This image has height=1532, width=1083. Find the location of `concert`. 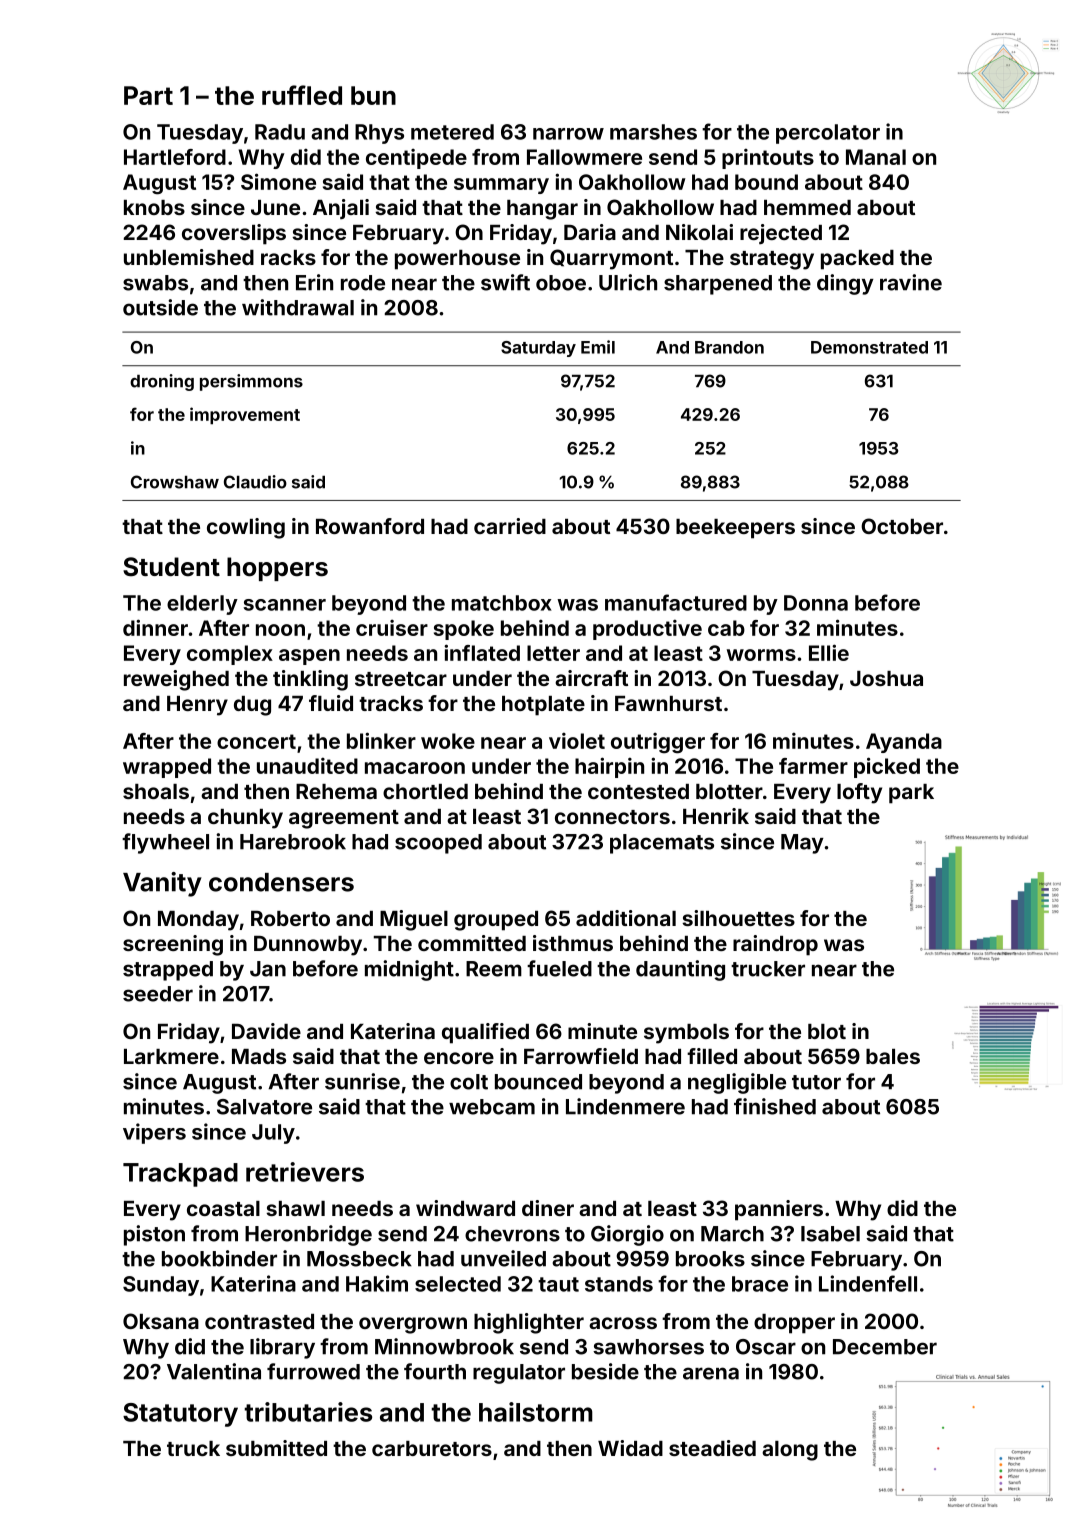

concert is located at coordinates (256, 741).
